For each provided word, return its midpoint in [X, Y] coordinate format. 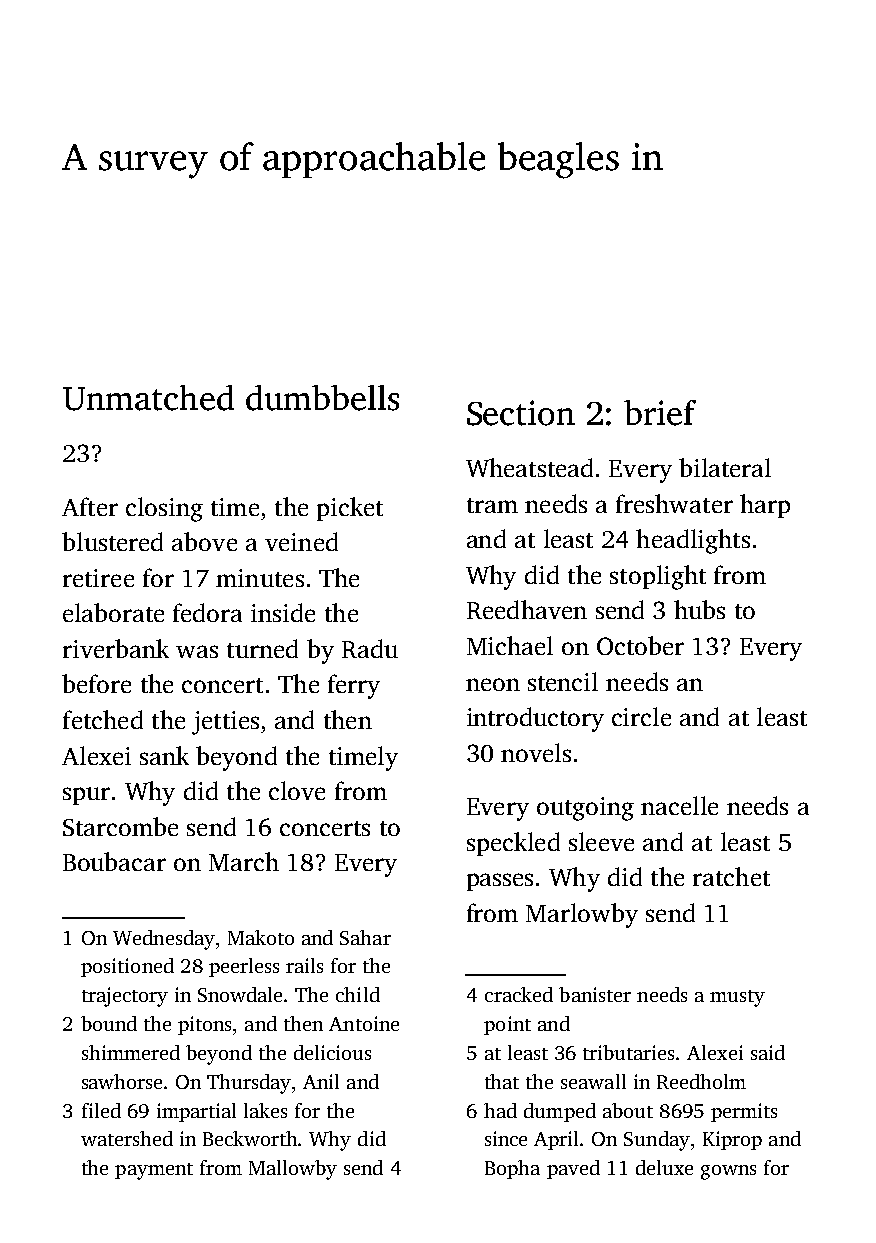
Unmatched [148, 398]
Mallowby [293, 1170]
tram [492, 505]
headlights [693, 541]
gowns [728, 1172]
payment [154, 1171]
